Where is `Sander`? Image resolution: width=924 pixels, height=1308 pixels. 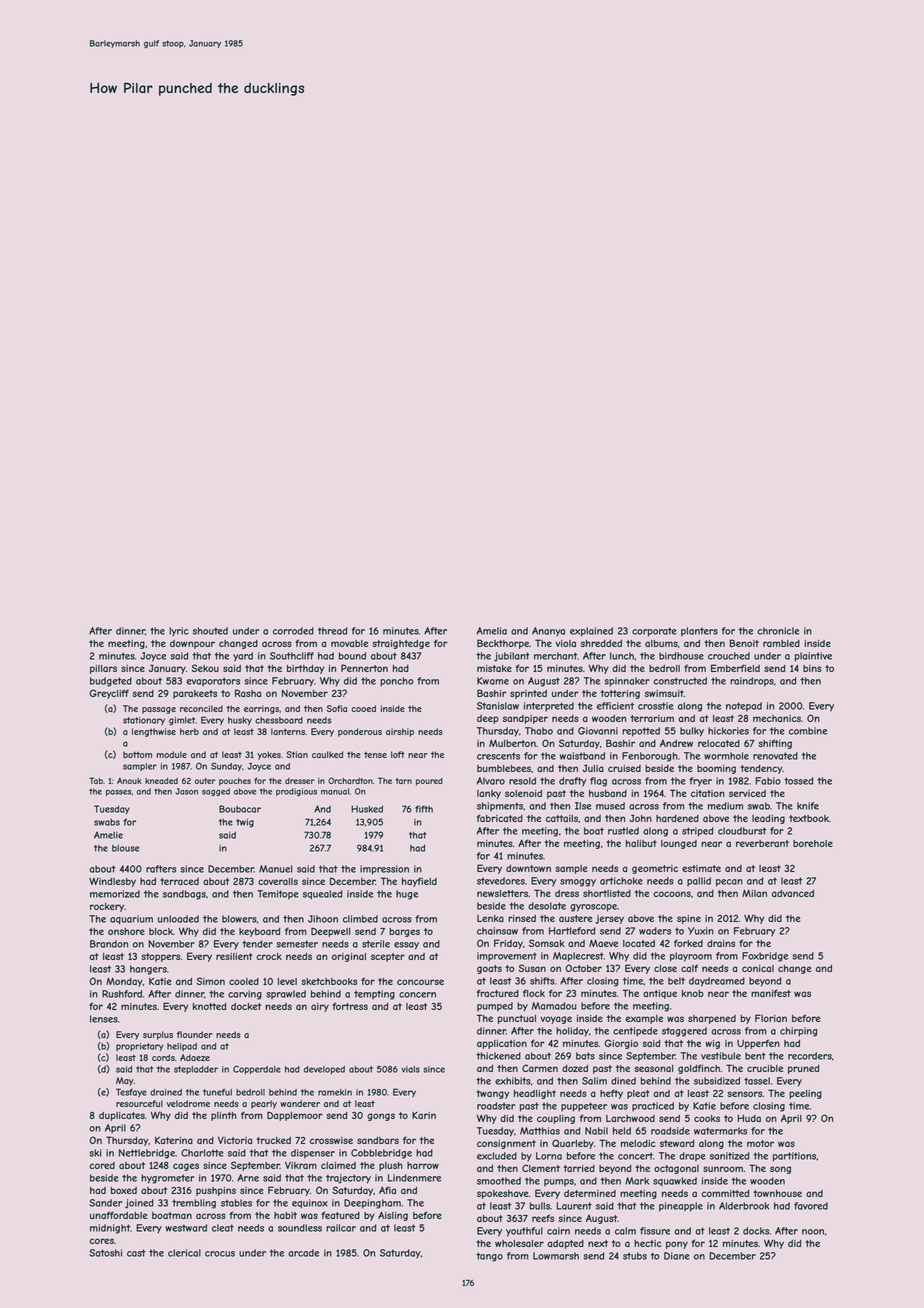 Sander is located at coordinates (105, 1203).
